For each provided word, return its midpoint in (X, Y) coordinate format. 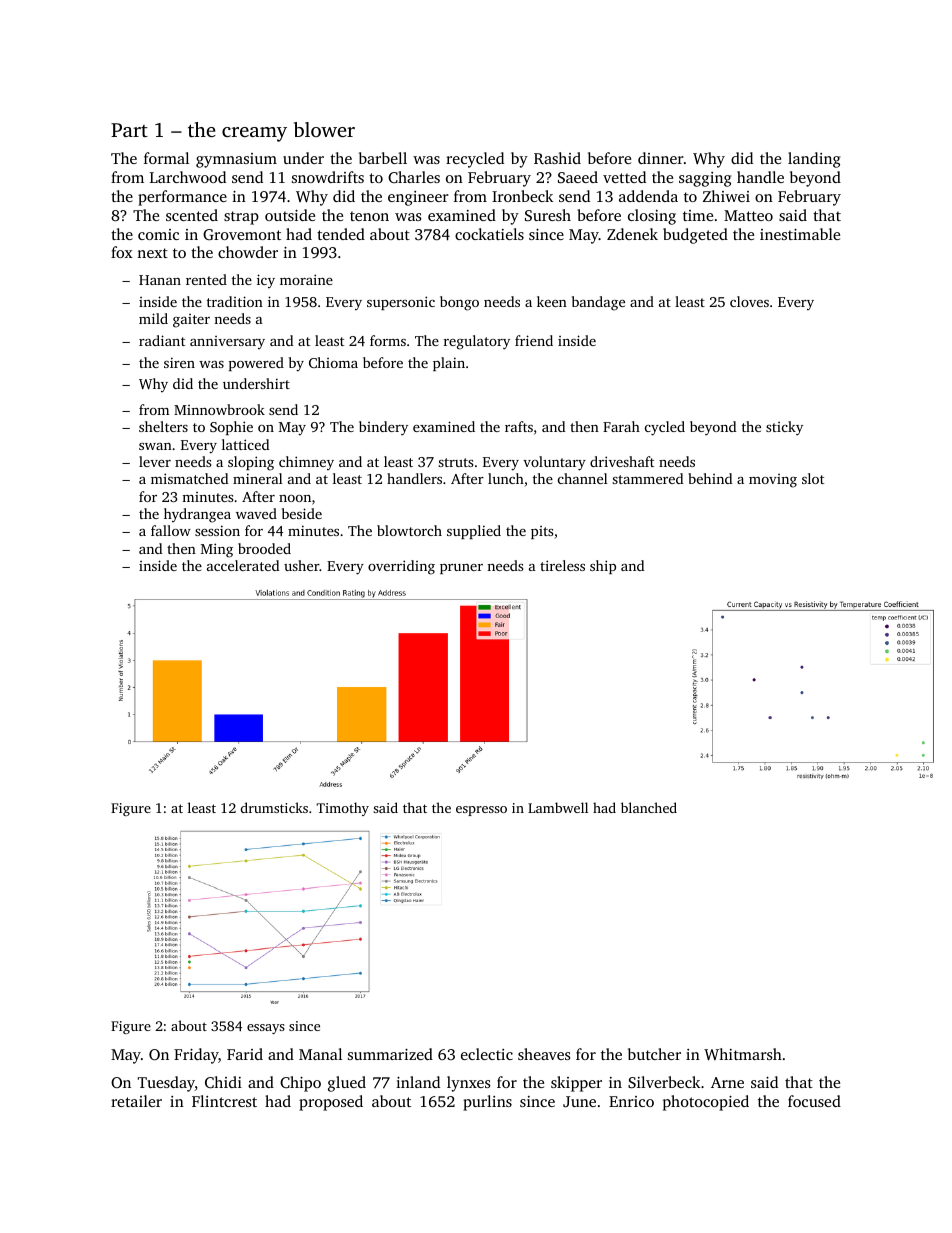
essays (266, 1029)
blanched (649, 807)
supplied (474, 532)
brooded (264, 548)
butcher (654, 1054)
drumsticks (274, 807)
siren (179, 362)
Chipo (300, 1084)
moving (773, 481)
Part (129, 130)
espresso (481, 811)
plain (449, 364)
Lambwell (558, 807)
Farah (621, 426)
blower (324, 129)
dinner (661, 158)
